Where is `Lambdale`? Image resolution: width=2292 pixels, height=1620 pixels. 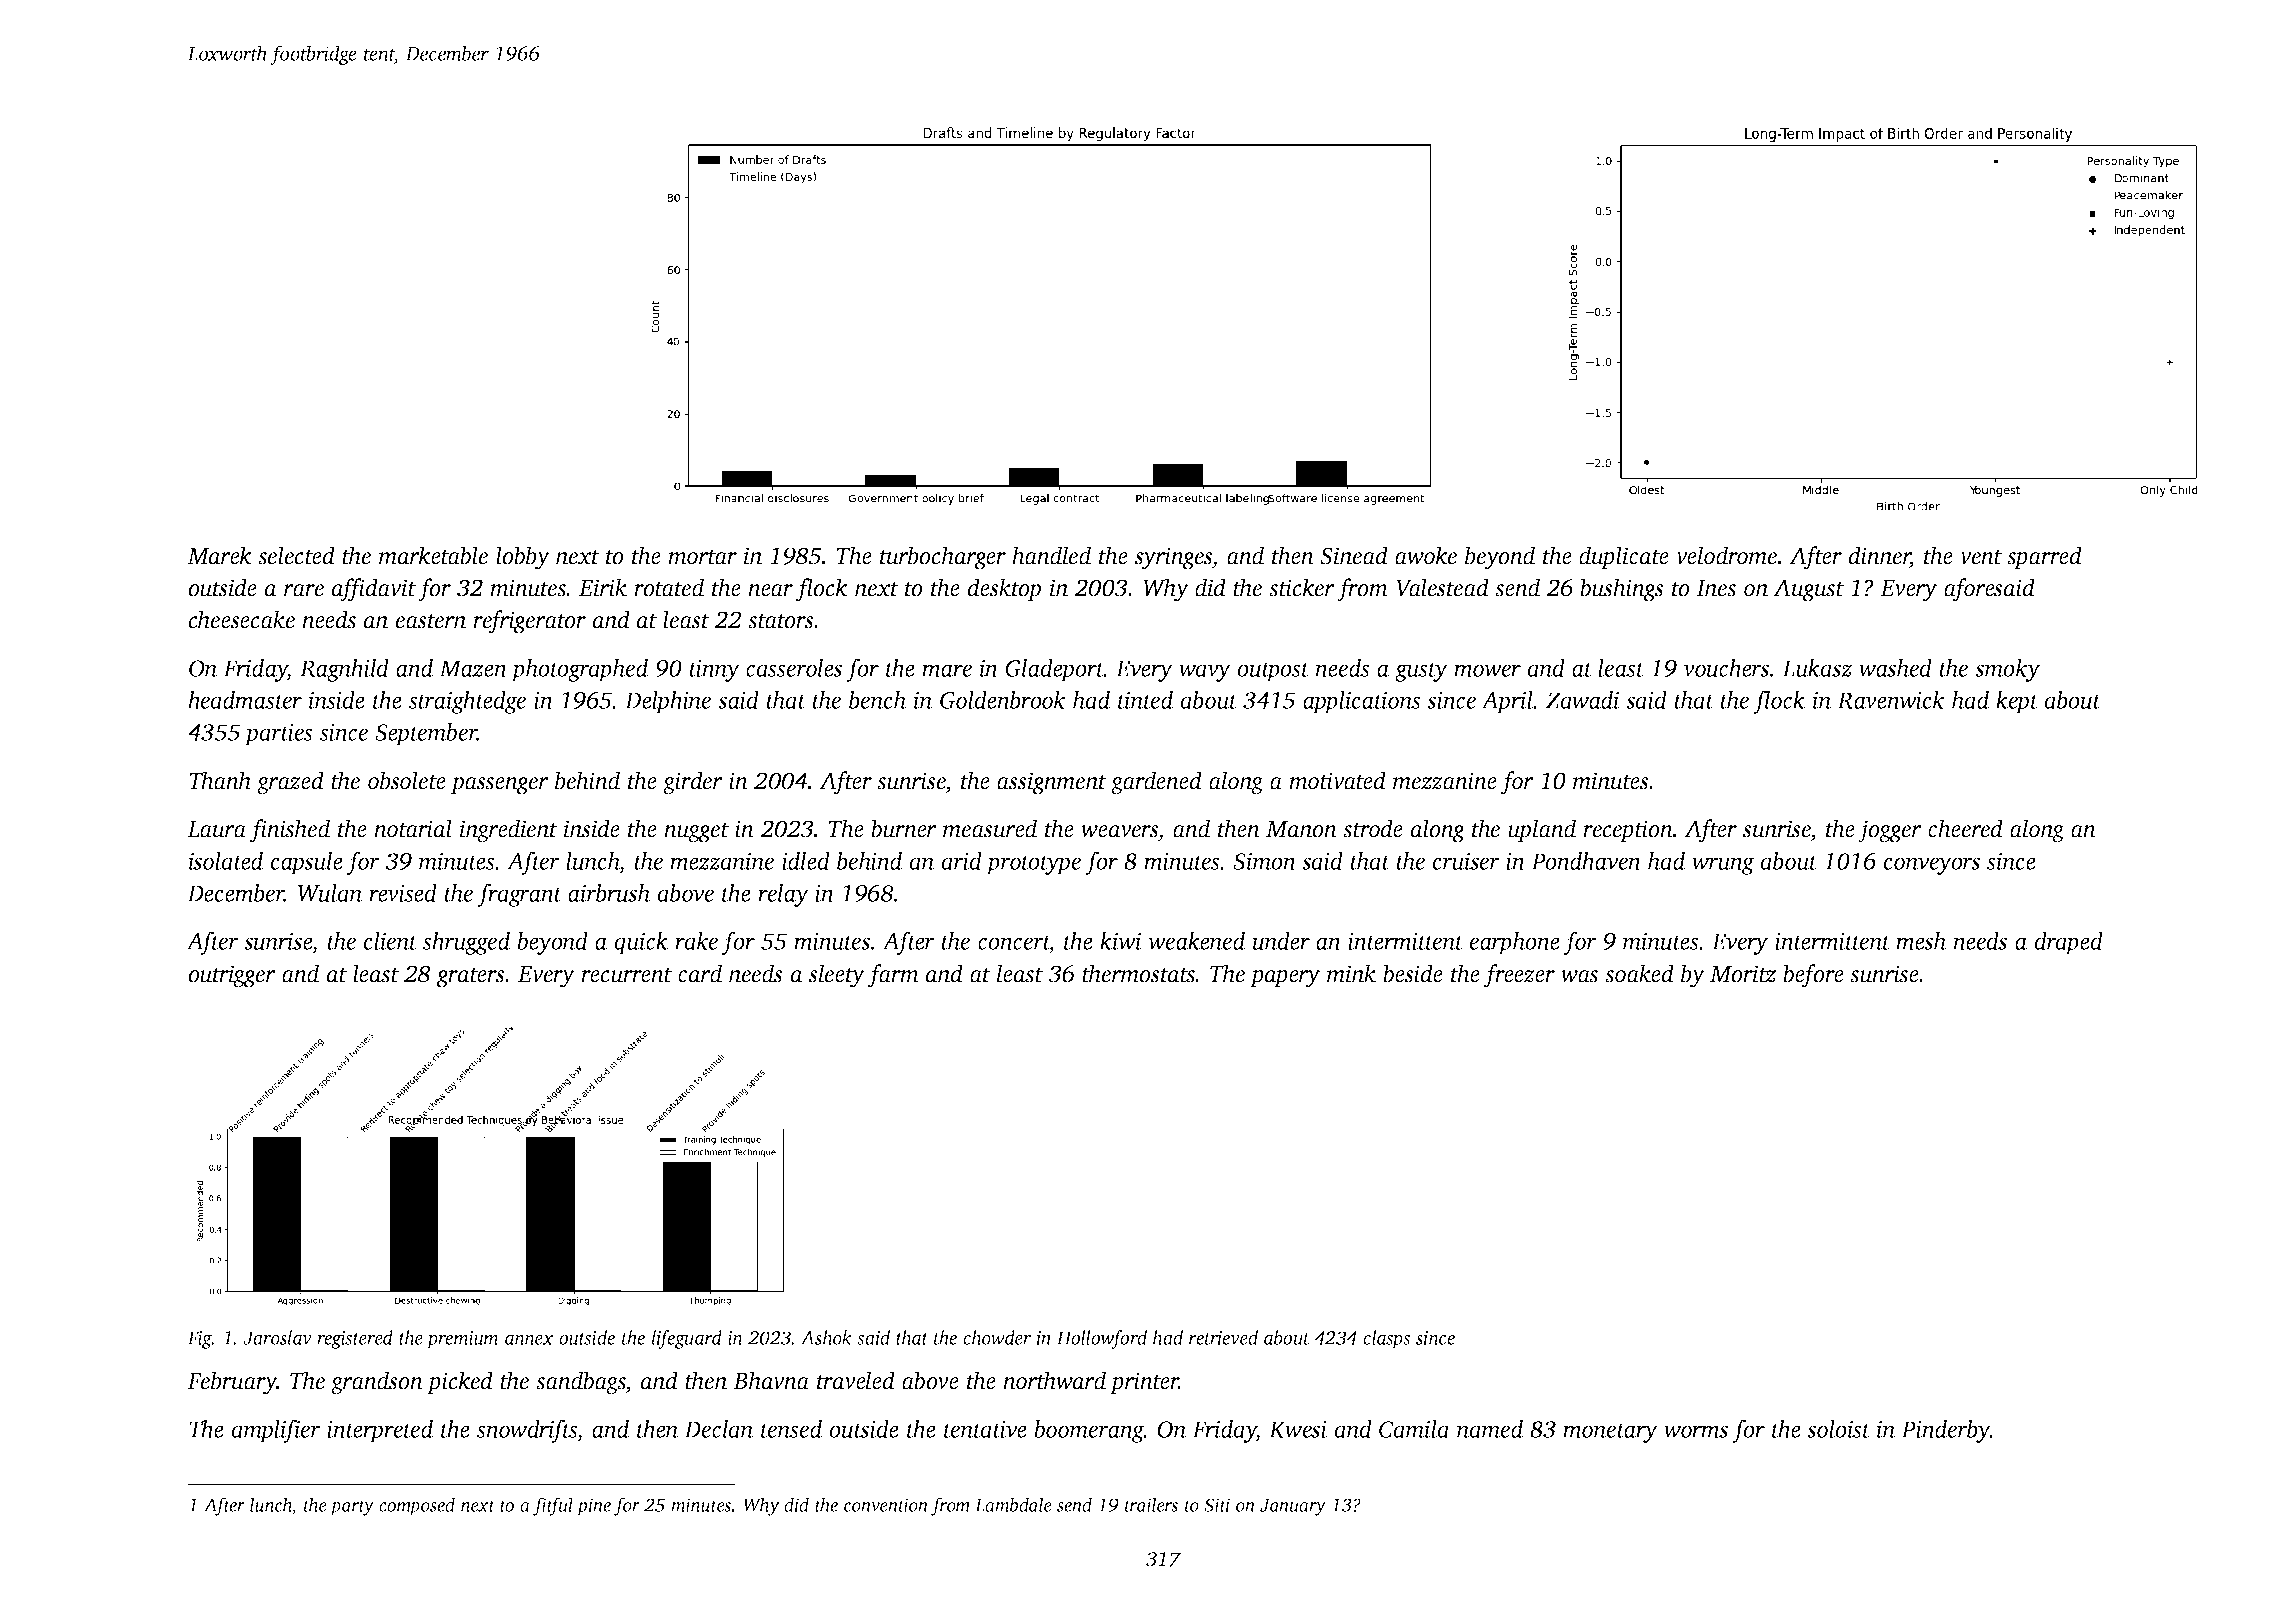
Lambdale is located at coordinates (1013, 1504).
